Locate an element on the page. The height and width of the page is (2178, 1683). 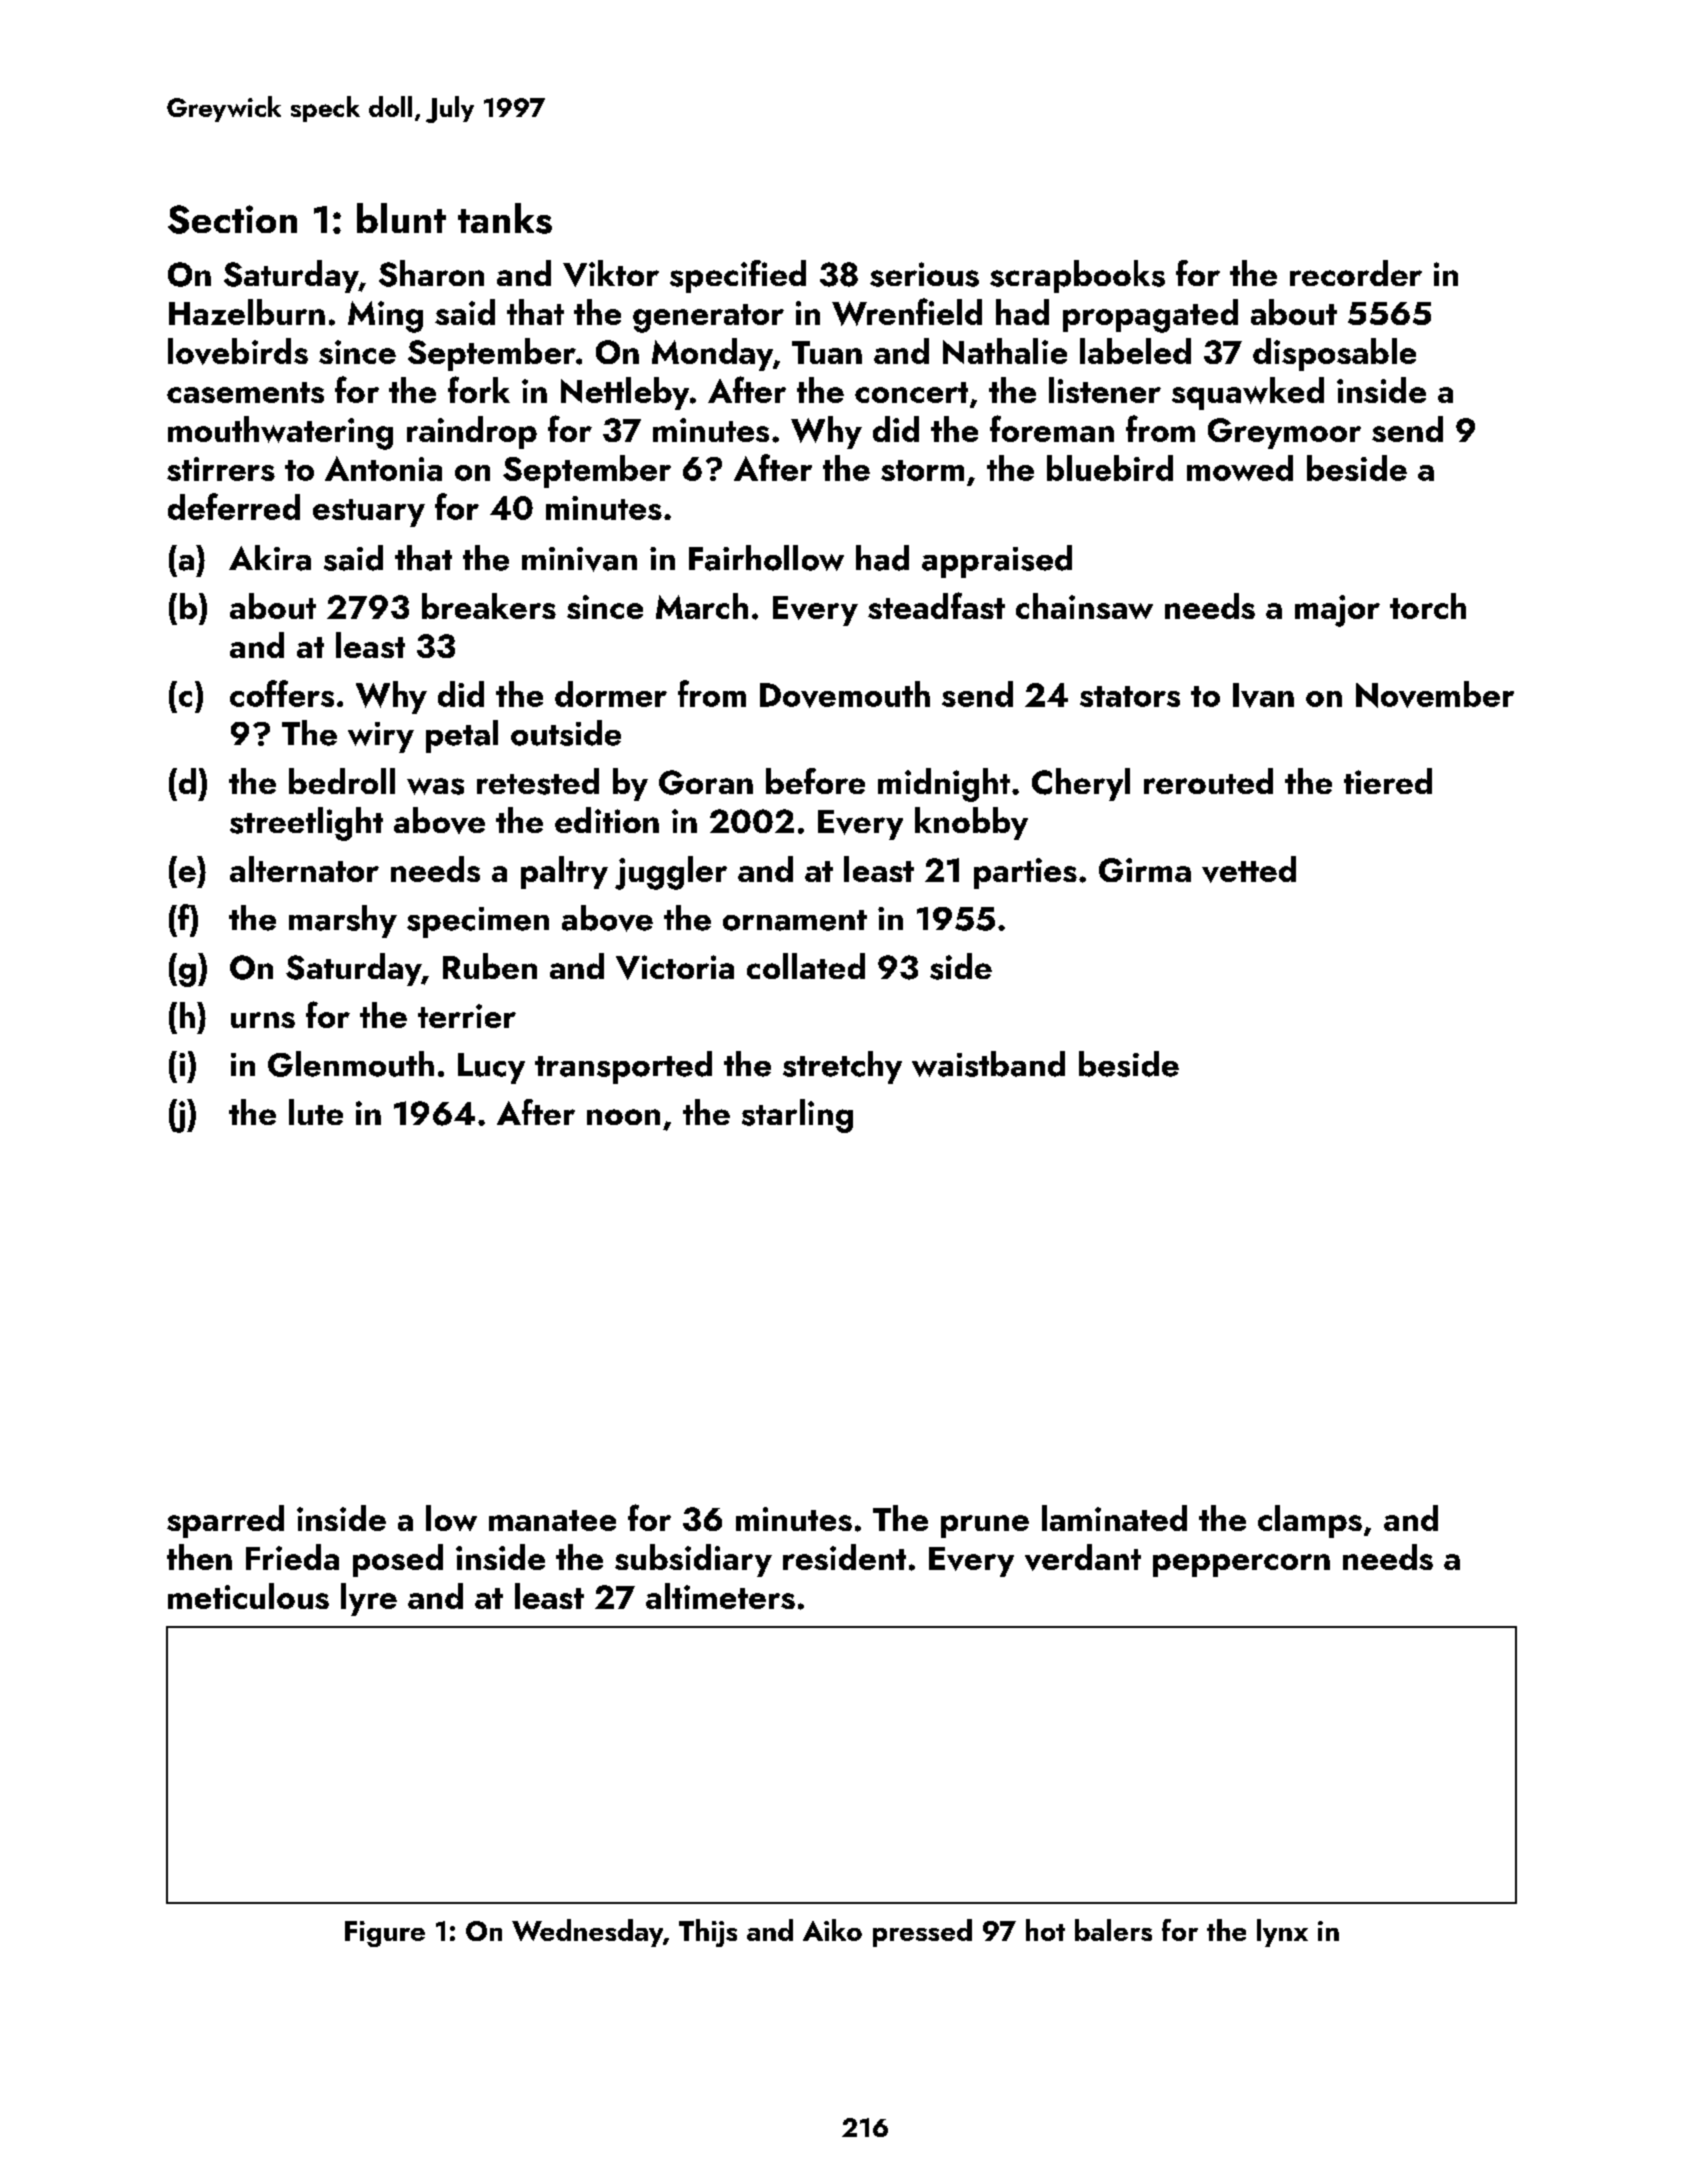
prune is located at coordinates (985, 1526).
